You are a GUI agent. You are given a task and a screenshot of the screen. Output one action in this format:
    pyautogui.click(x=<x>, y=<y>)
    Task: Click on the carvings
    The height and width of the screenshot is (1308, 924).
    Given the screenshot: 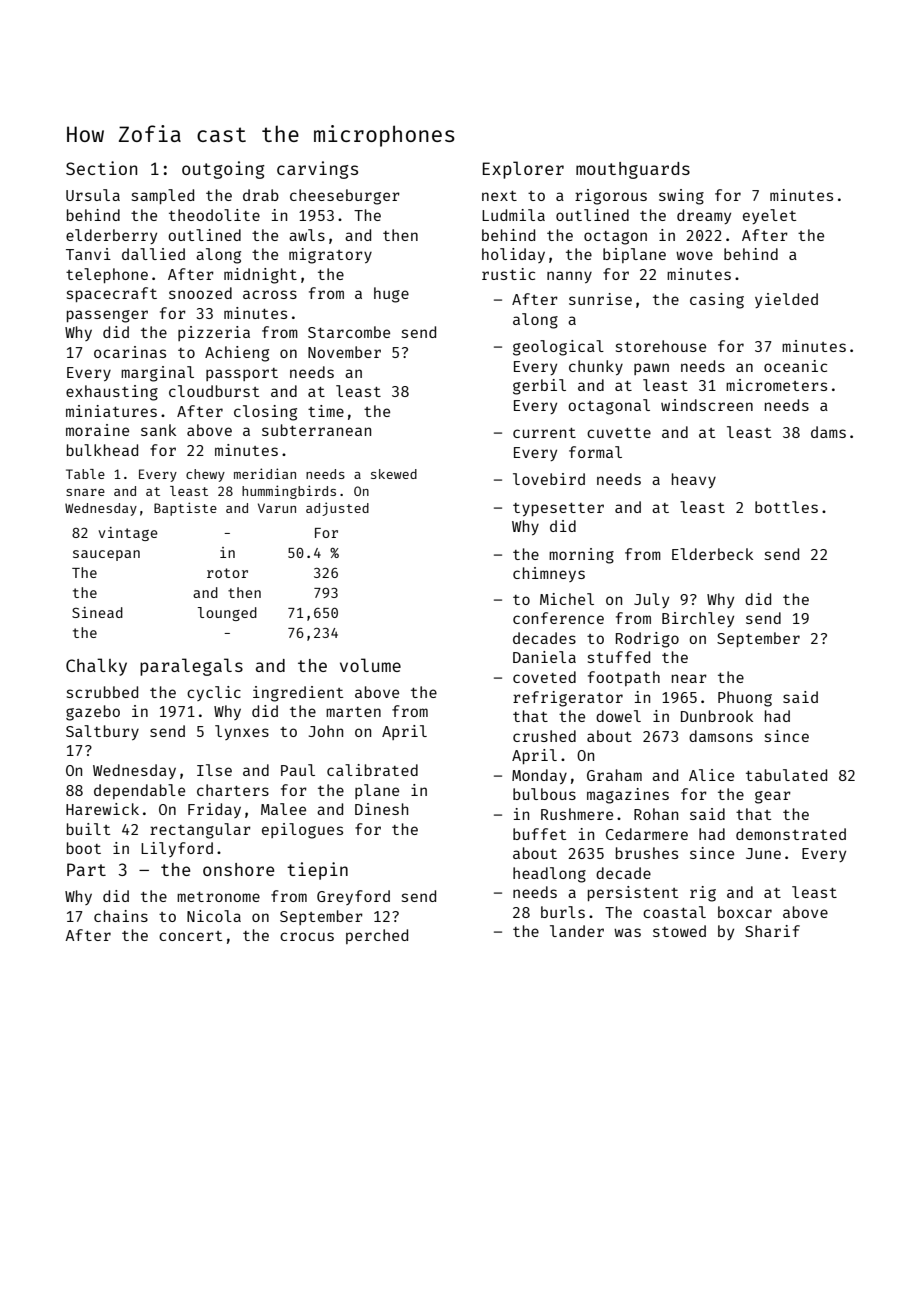 What is the action you would take?
    pyautogui.click(x=317, y=170)
